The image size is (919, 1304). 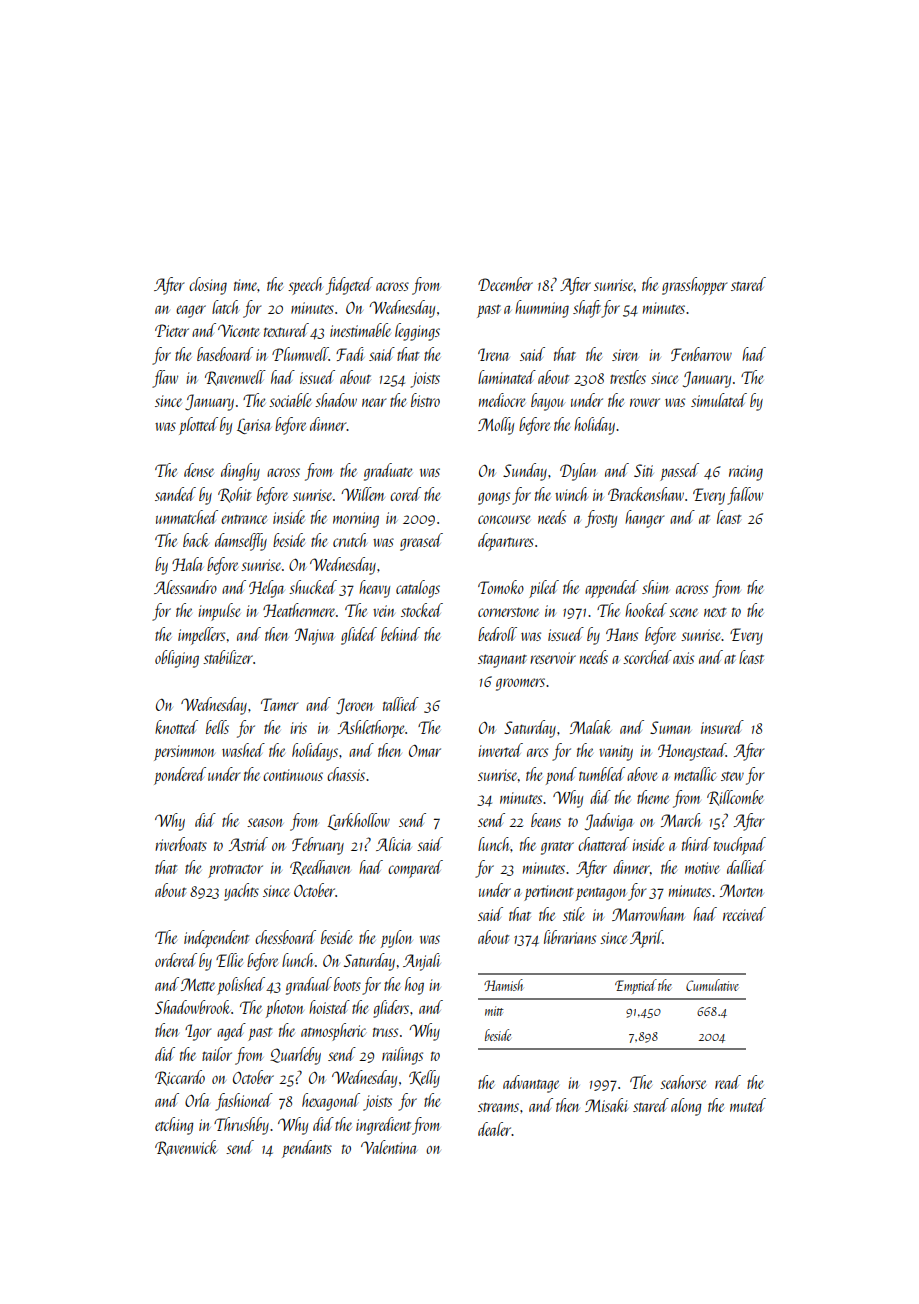 What do you see at coordinates (388, 472) in the image?
I see `graduate` at bounding box center [388, 472].
